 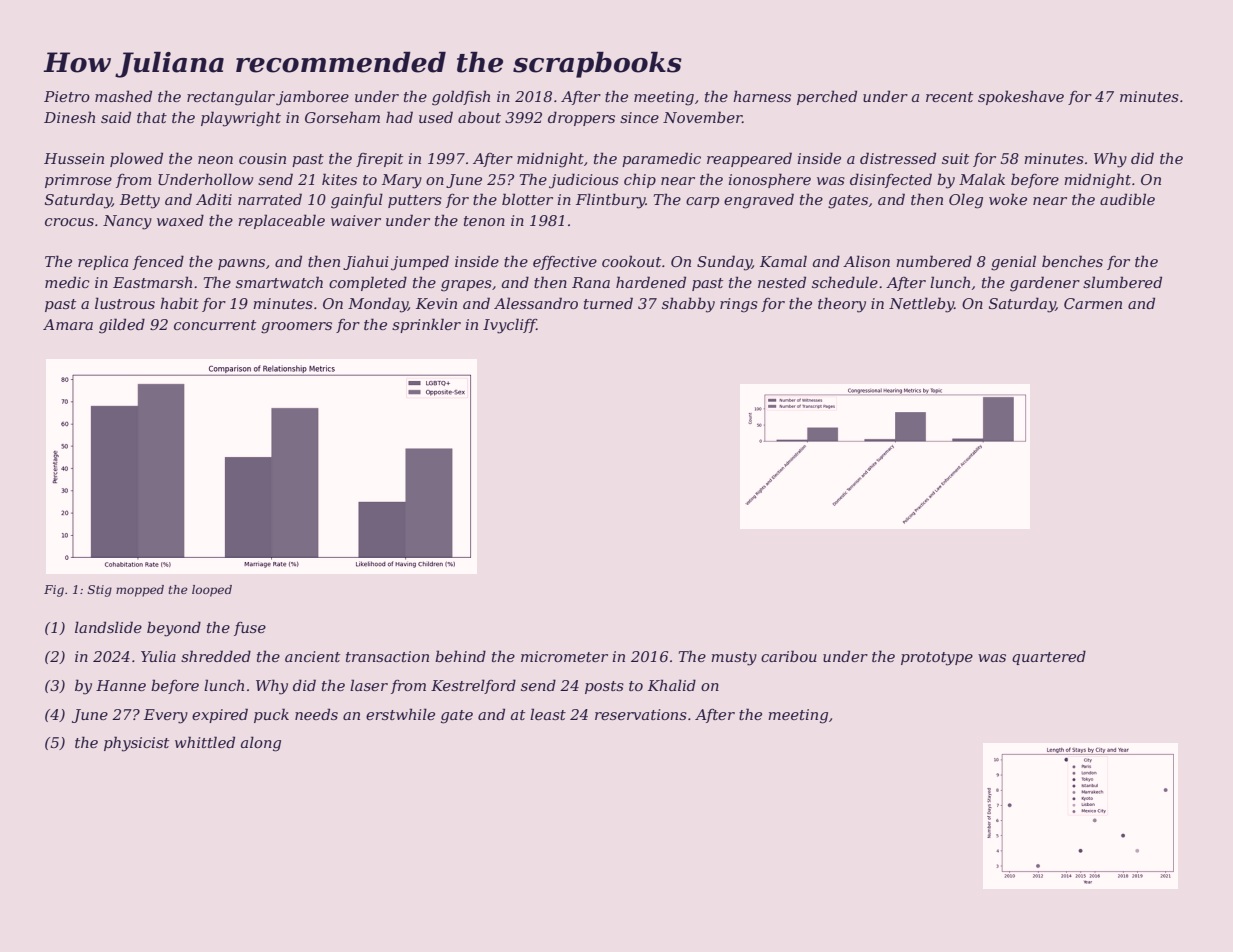 What do you see at coordinates (122, 326) in the screenshot?
I see `gilded` at bounding box center [122, 326].
